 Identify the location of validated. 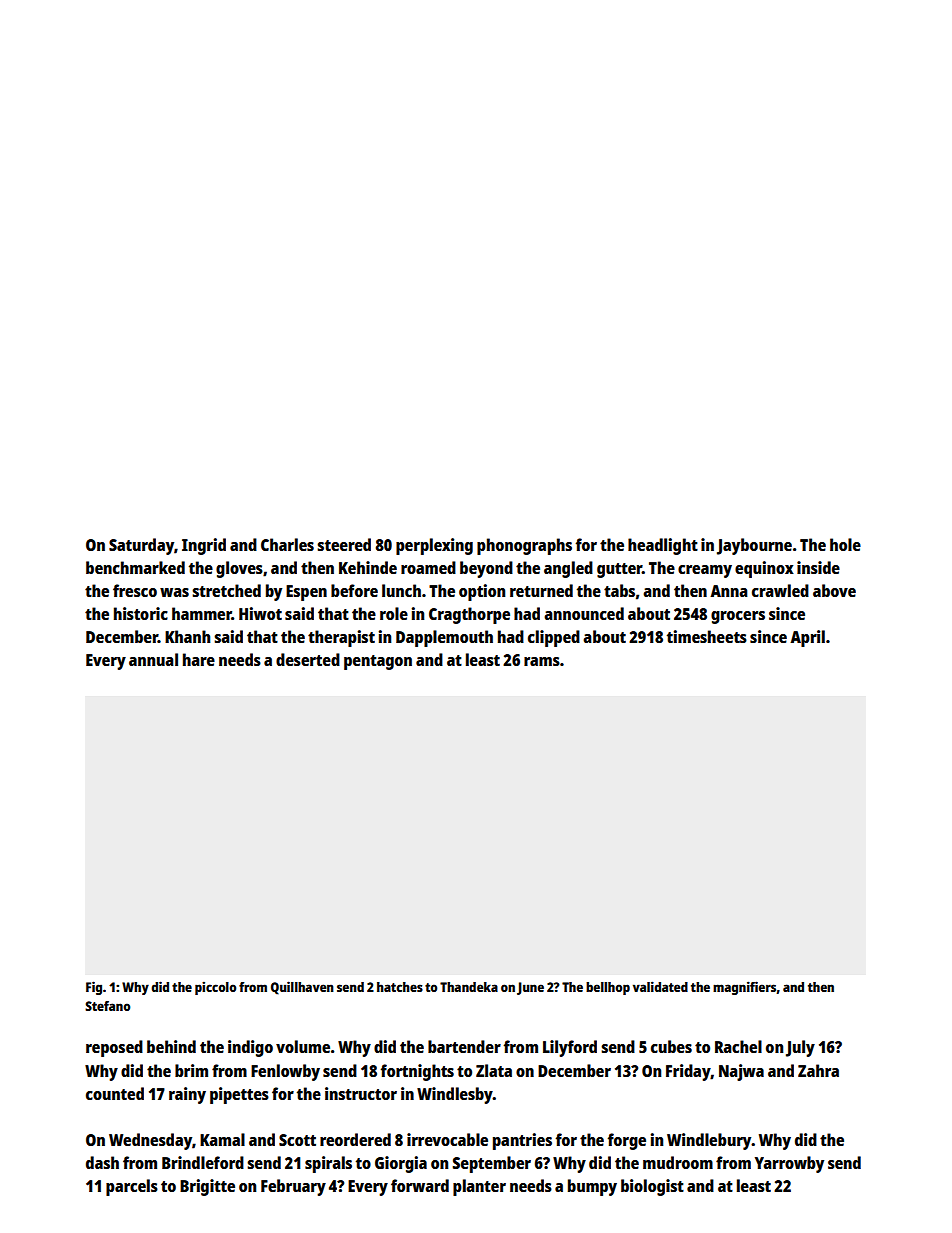
(660, 986).
